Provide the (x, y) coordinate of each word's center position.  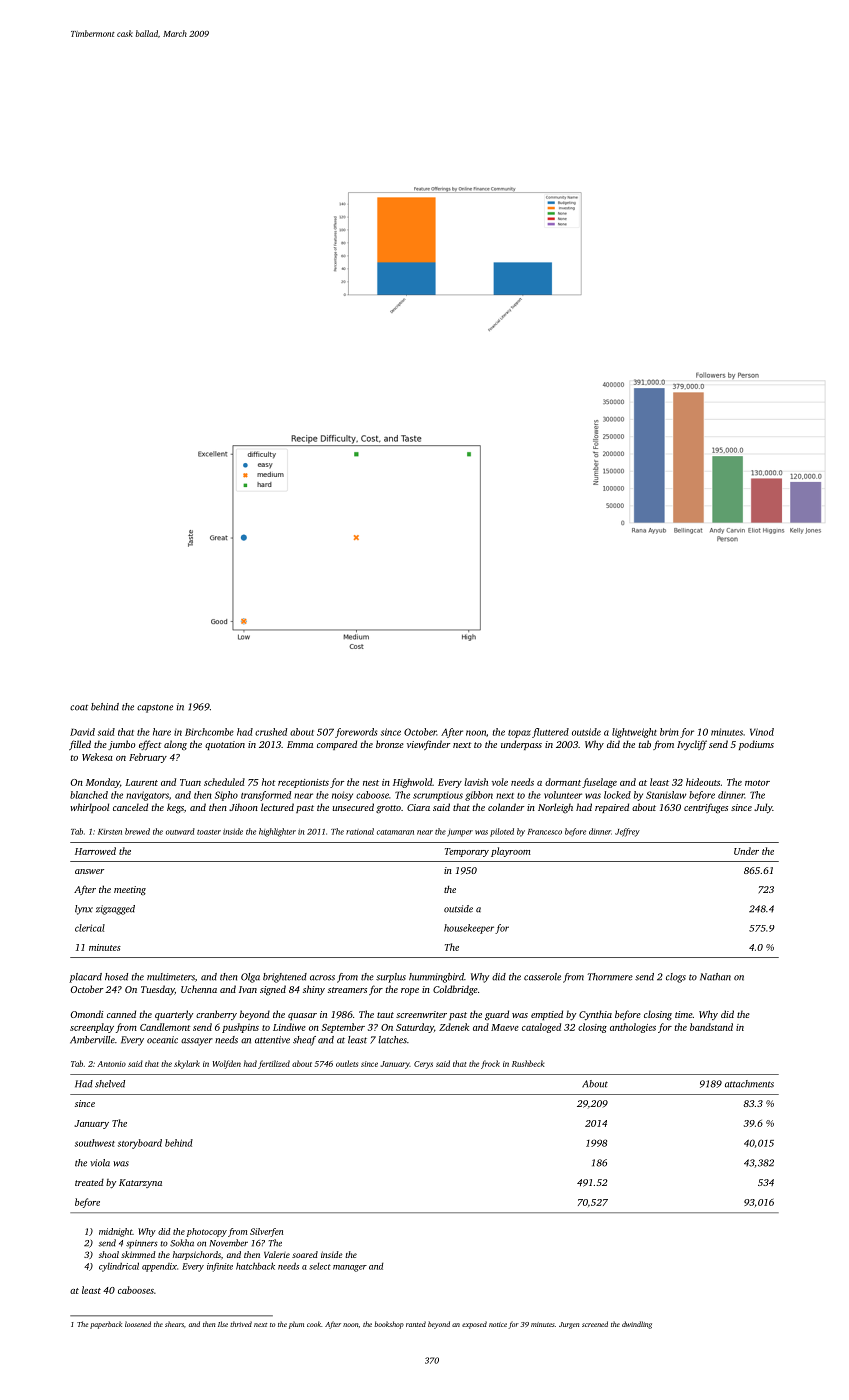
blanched (89, 795)
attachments (749, 1084)
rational (360, 831)
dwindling (637, 1325)
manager (350, 1268)
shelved (110, 1084)
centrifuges (706, 808)
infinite (220, 1267)
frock (490, 1064)
